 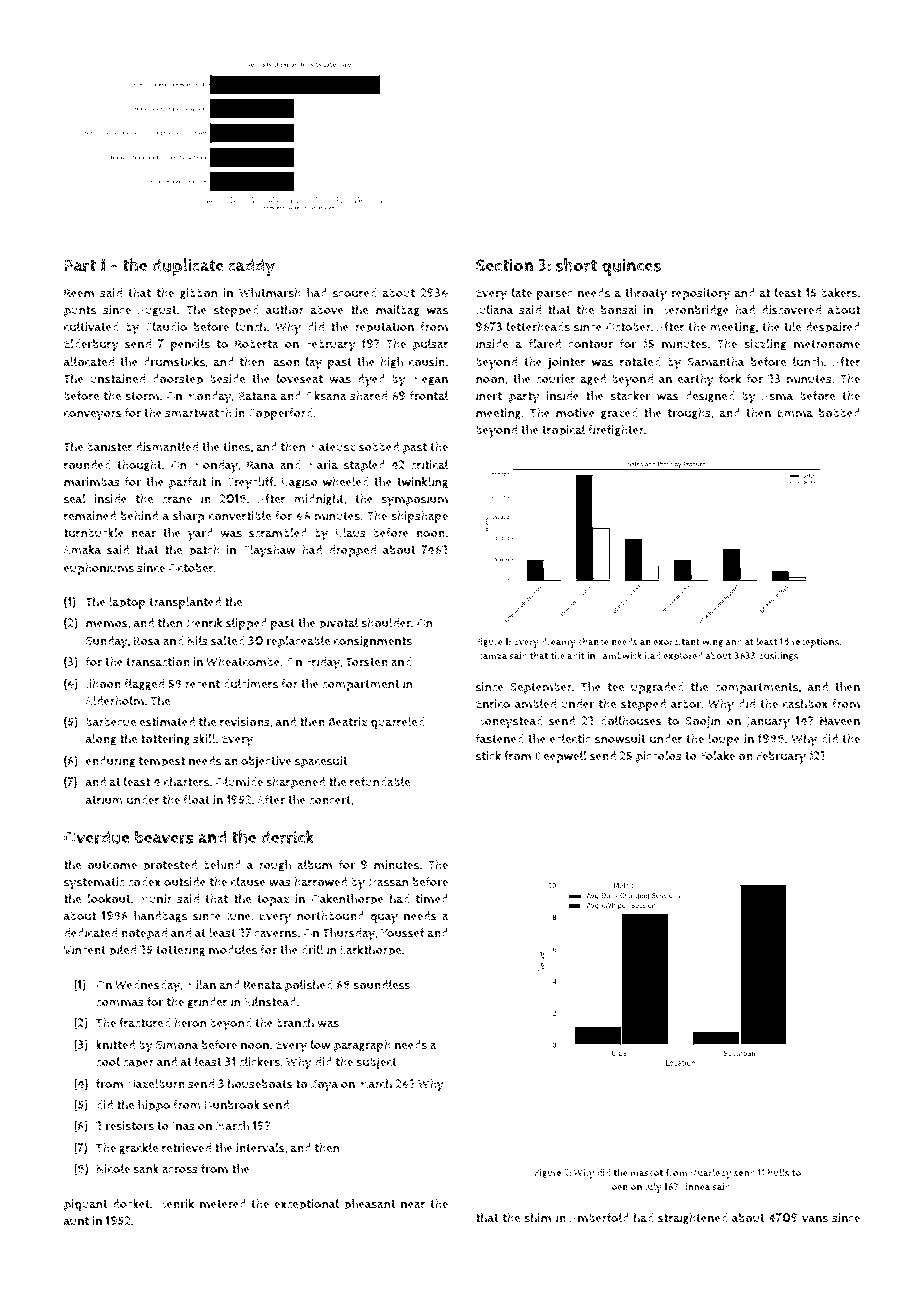 What do you see at coordinates (491, 656) in the screenshot?
I see `Hamza` at bounding box center [491, 656].
